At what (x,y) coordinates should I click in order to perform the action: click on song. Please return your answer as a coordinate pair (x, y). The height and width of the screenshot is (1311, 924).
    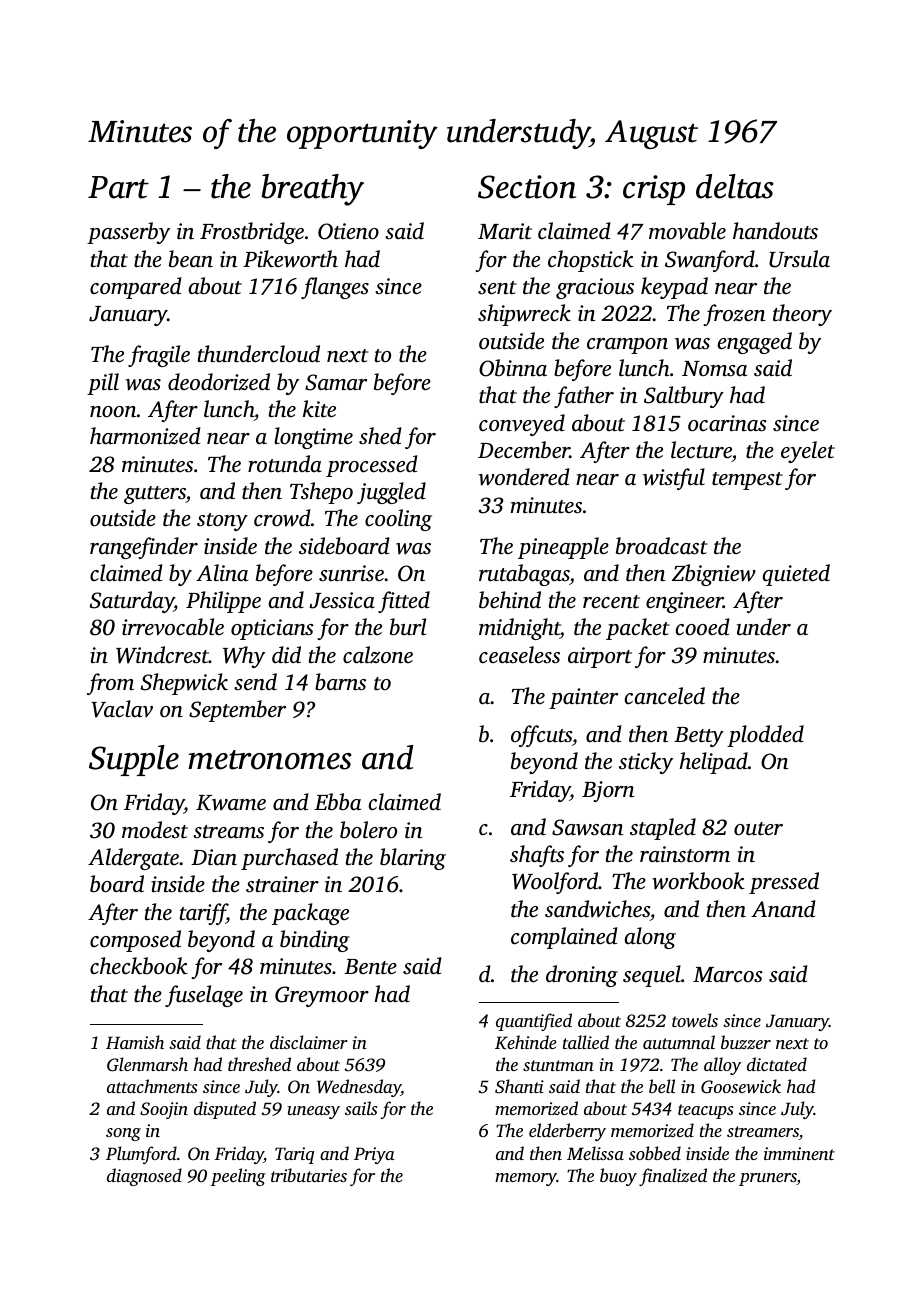
    Looking at the image, I should click on (123, 1134).
